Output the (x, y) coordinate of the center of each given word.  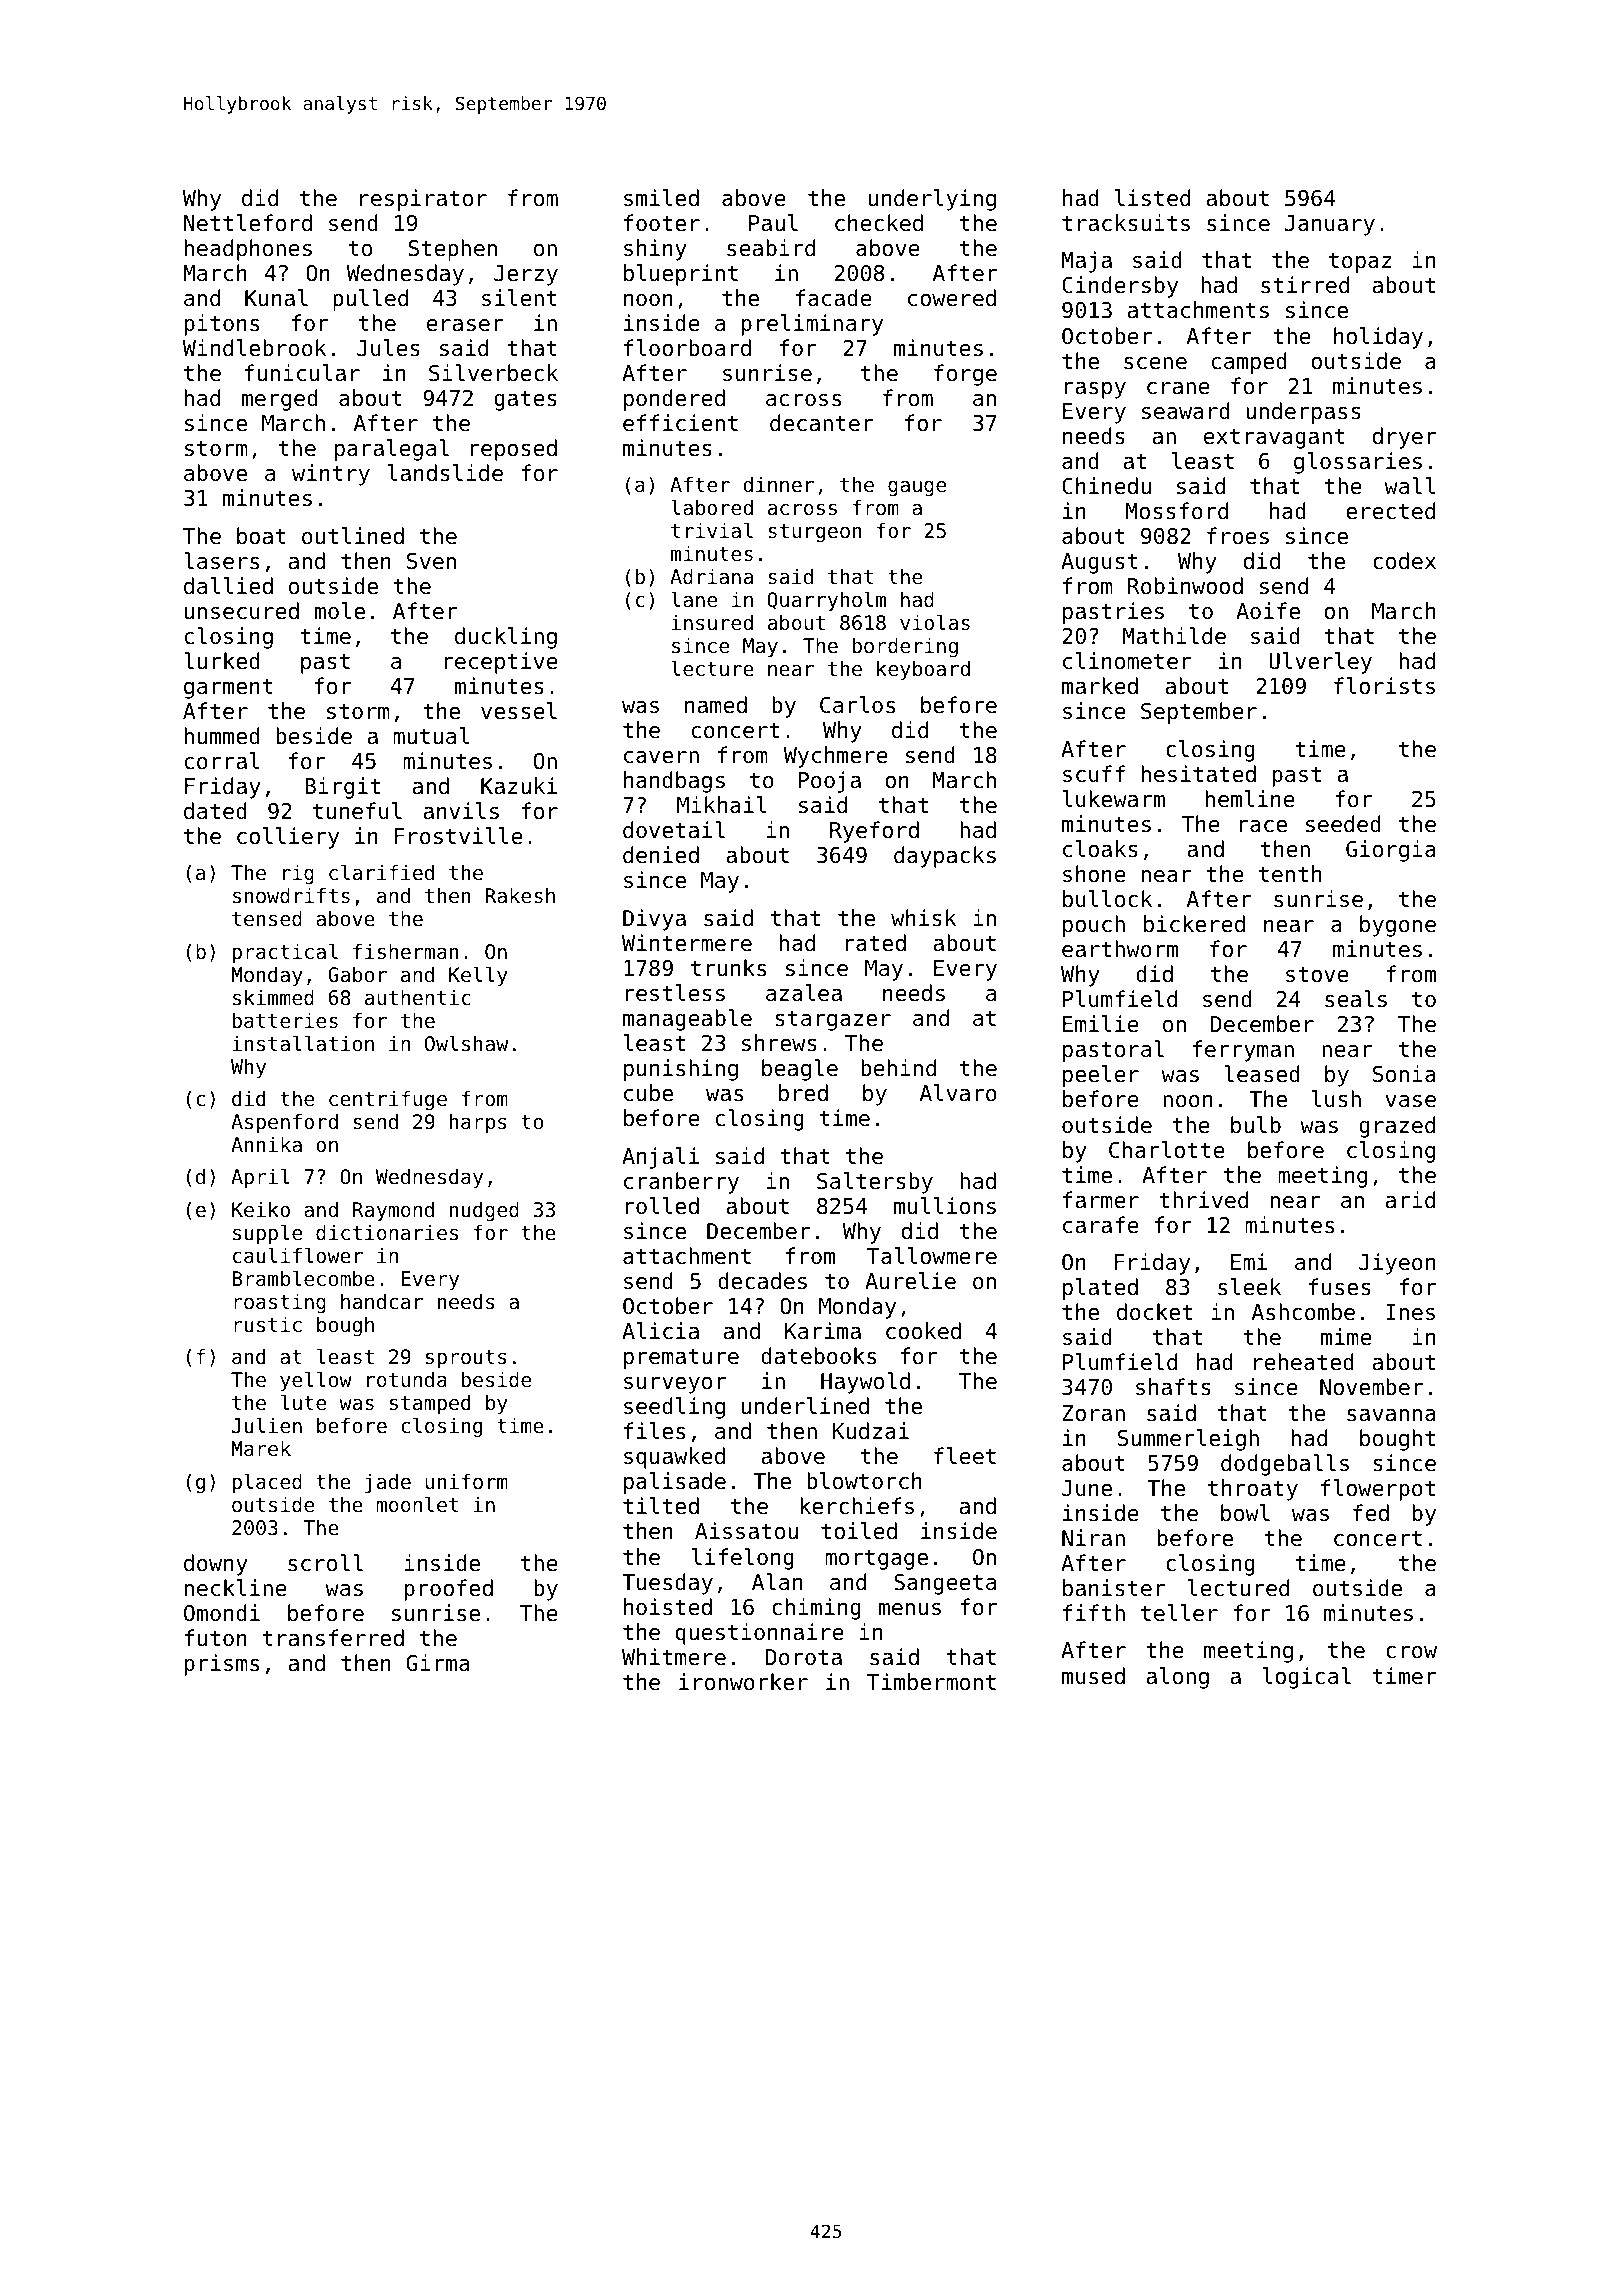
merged (280, 400)
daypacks (945, 857)
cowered (952, 298)
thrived (1203, 1200)
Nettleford (248, 223)
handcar (382, 1302)
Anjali (660, 1158)
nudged (484, 1212)
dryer (1405, 438)
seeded (1343, 824)
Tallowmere (932, 1256)
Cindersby (1120, 287)
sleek (1249, 1287)
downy (216, 1565)
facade (834, 298)
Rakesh (520, 896)
